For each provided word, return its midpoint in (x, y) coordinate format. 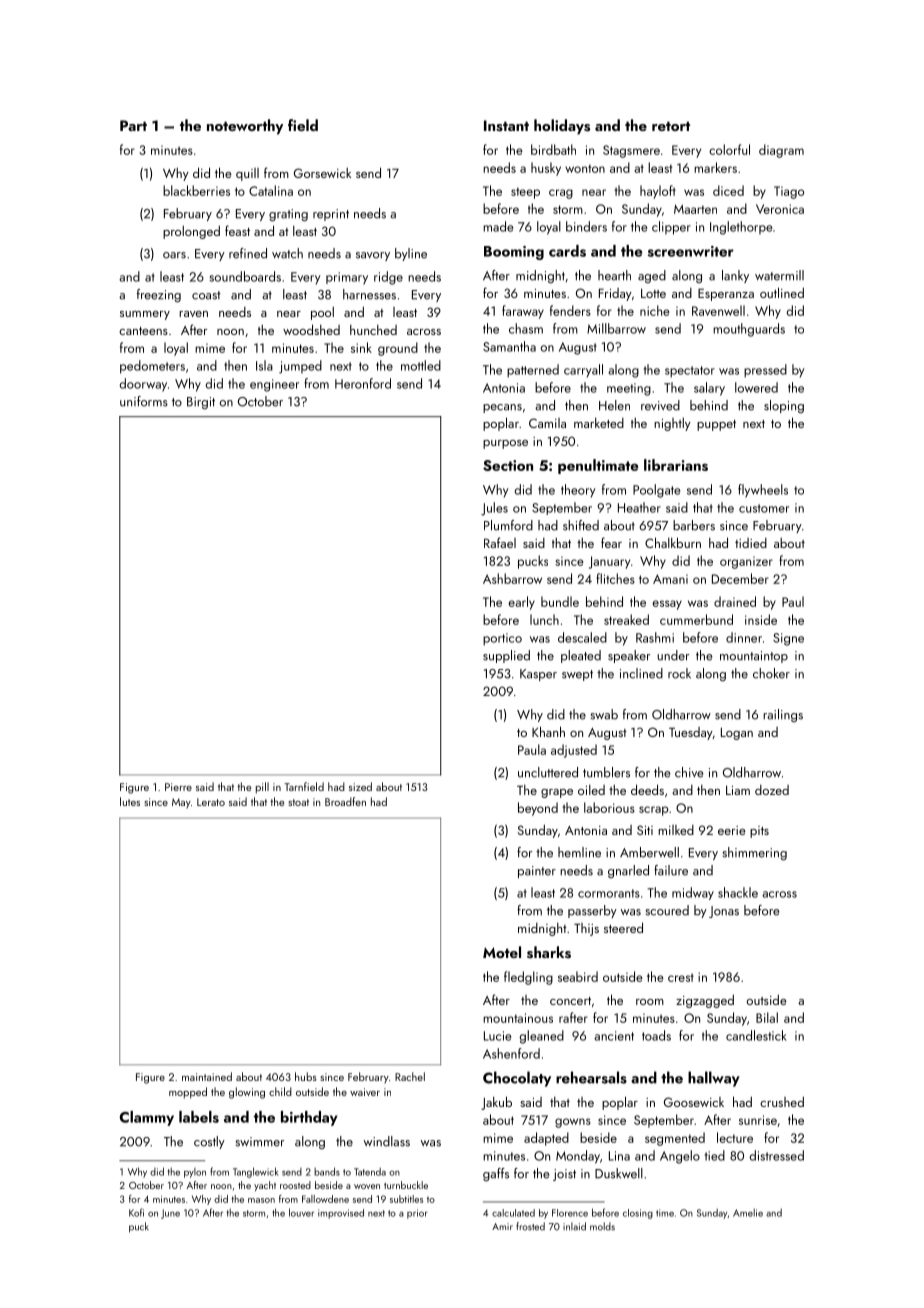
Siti (645, 830)
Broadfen (345, 801)
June (170, 1214)
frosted (530, 1226)
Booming (514, 253)
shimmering (755, 854)
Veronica (780, 209)
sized (360, 786)
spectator (690, 372)
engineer (274, 385)
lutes (130, 801)
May (181, 803)
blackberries (196, 190)
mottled (421, 365)
